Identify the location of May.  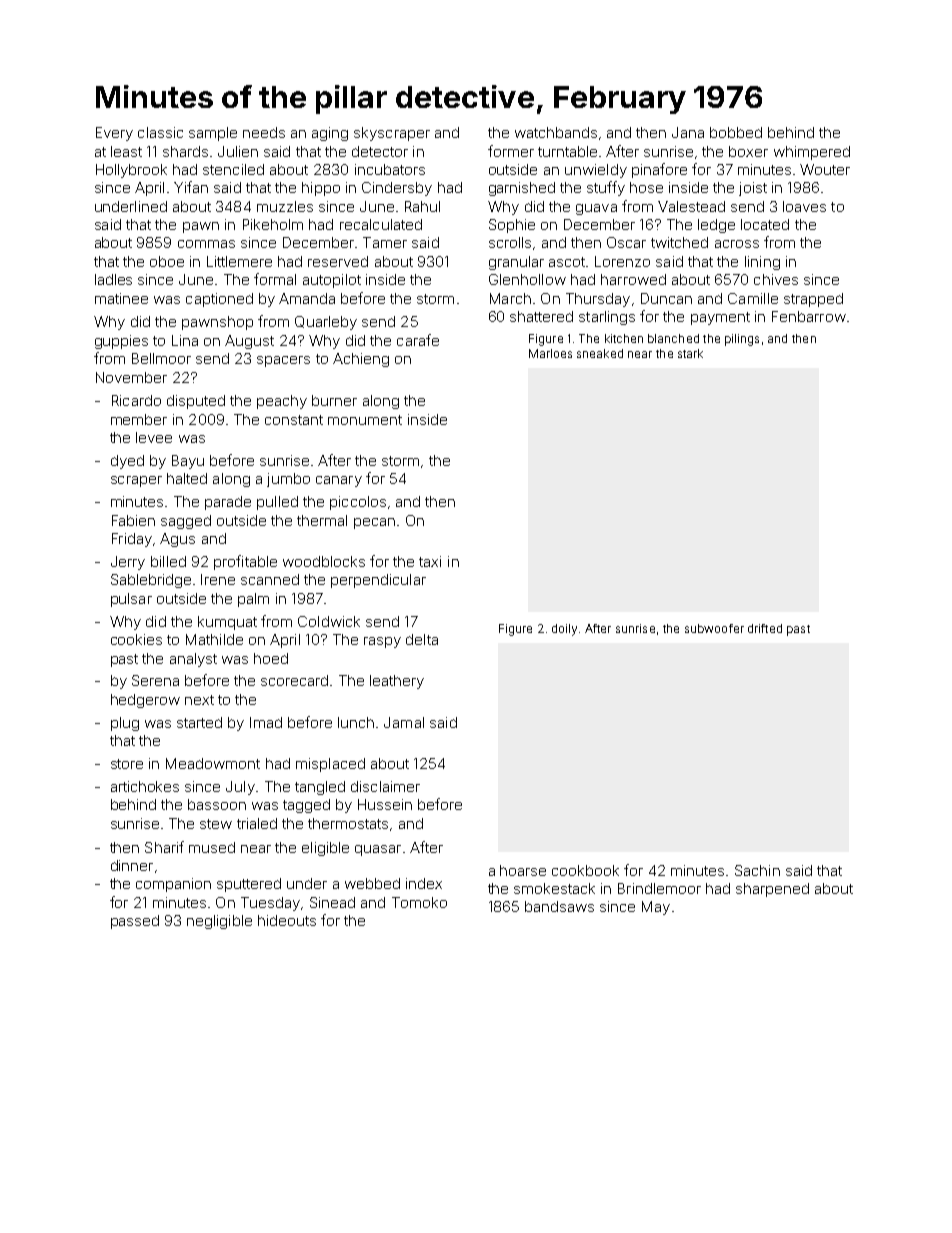
(656, 908).
